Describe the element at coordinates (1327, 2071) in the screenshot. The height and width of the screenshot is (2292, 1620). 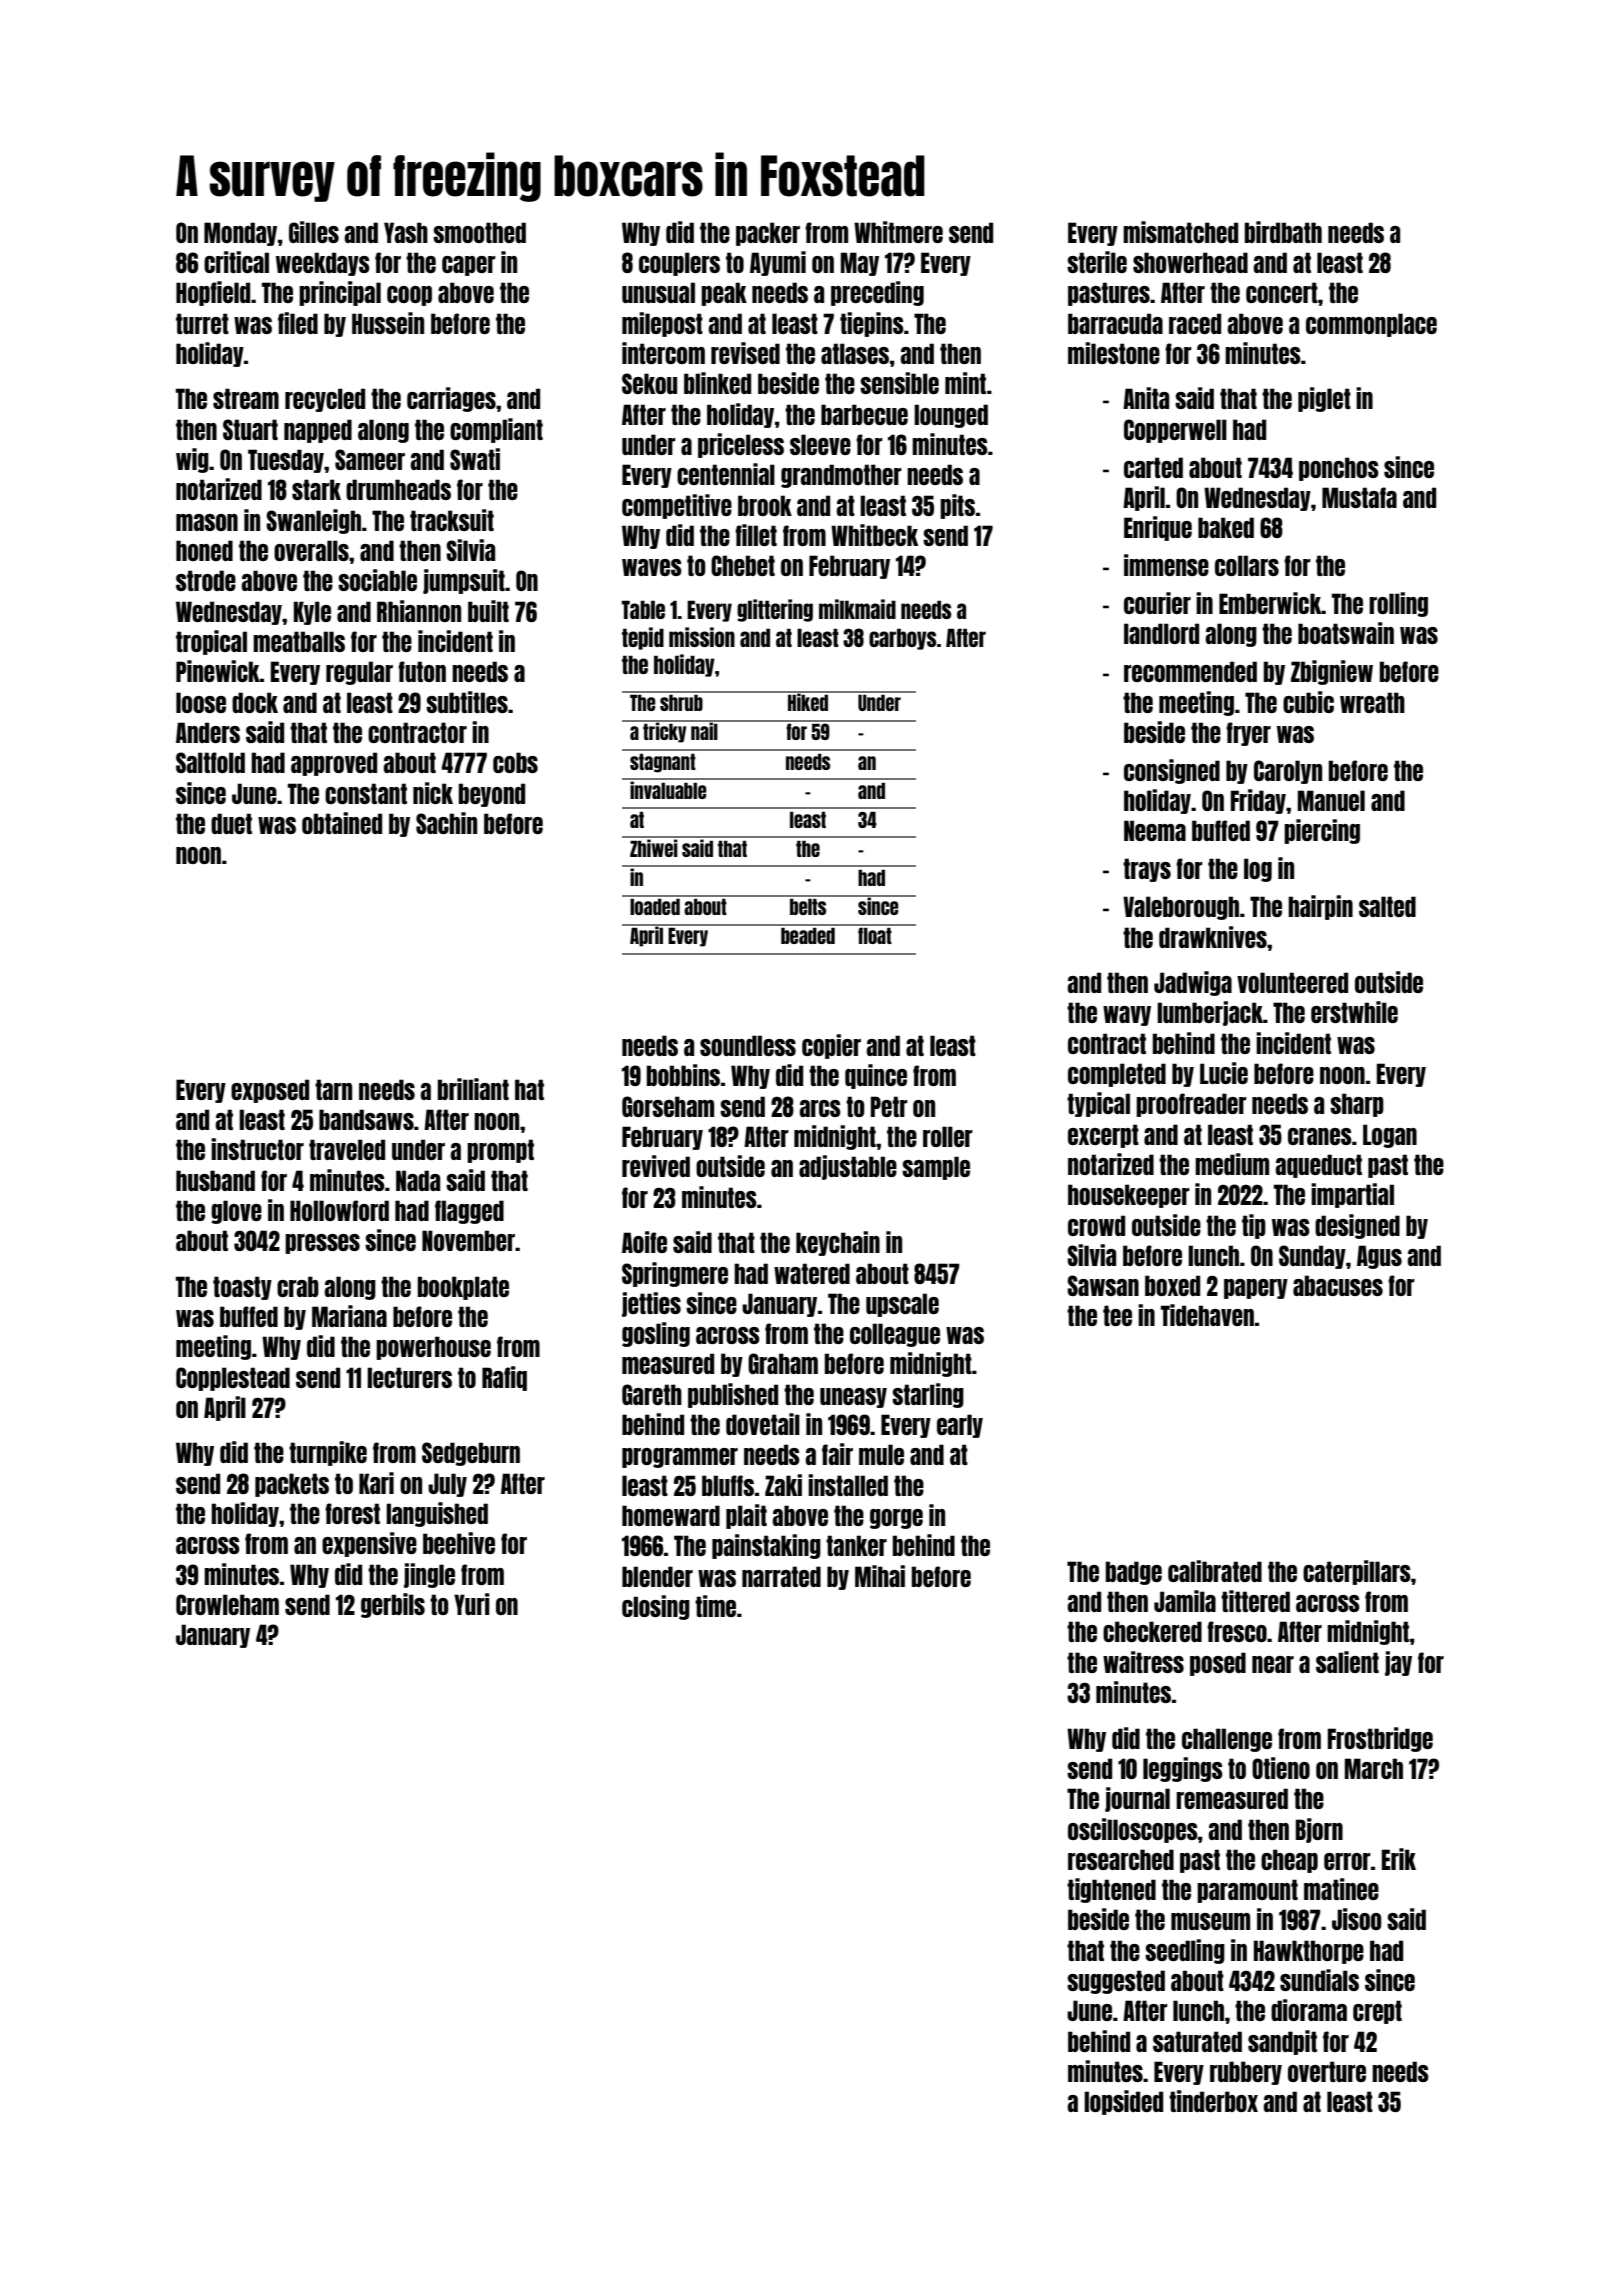
I see `overture` at that location.
